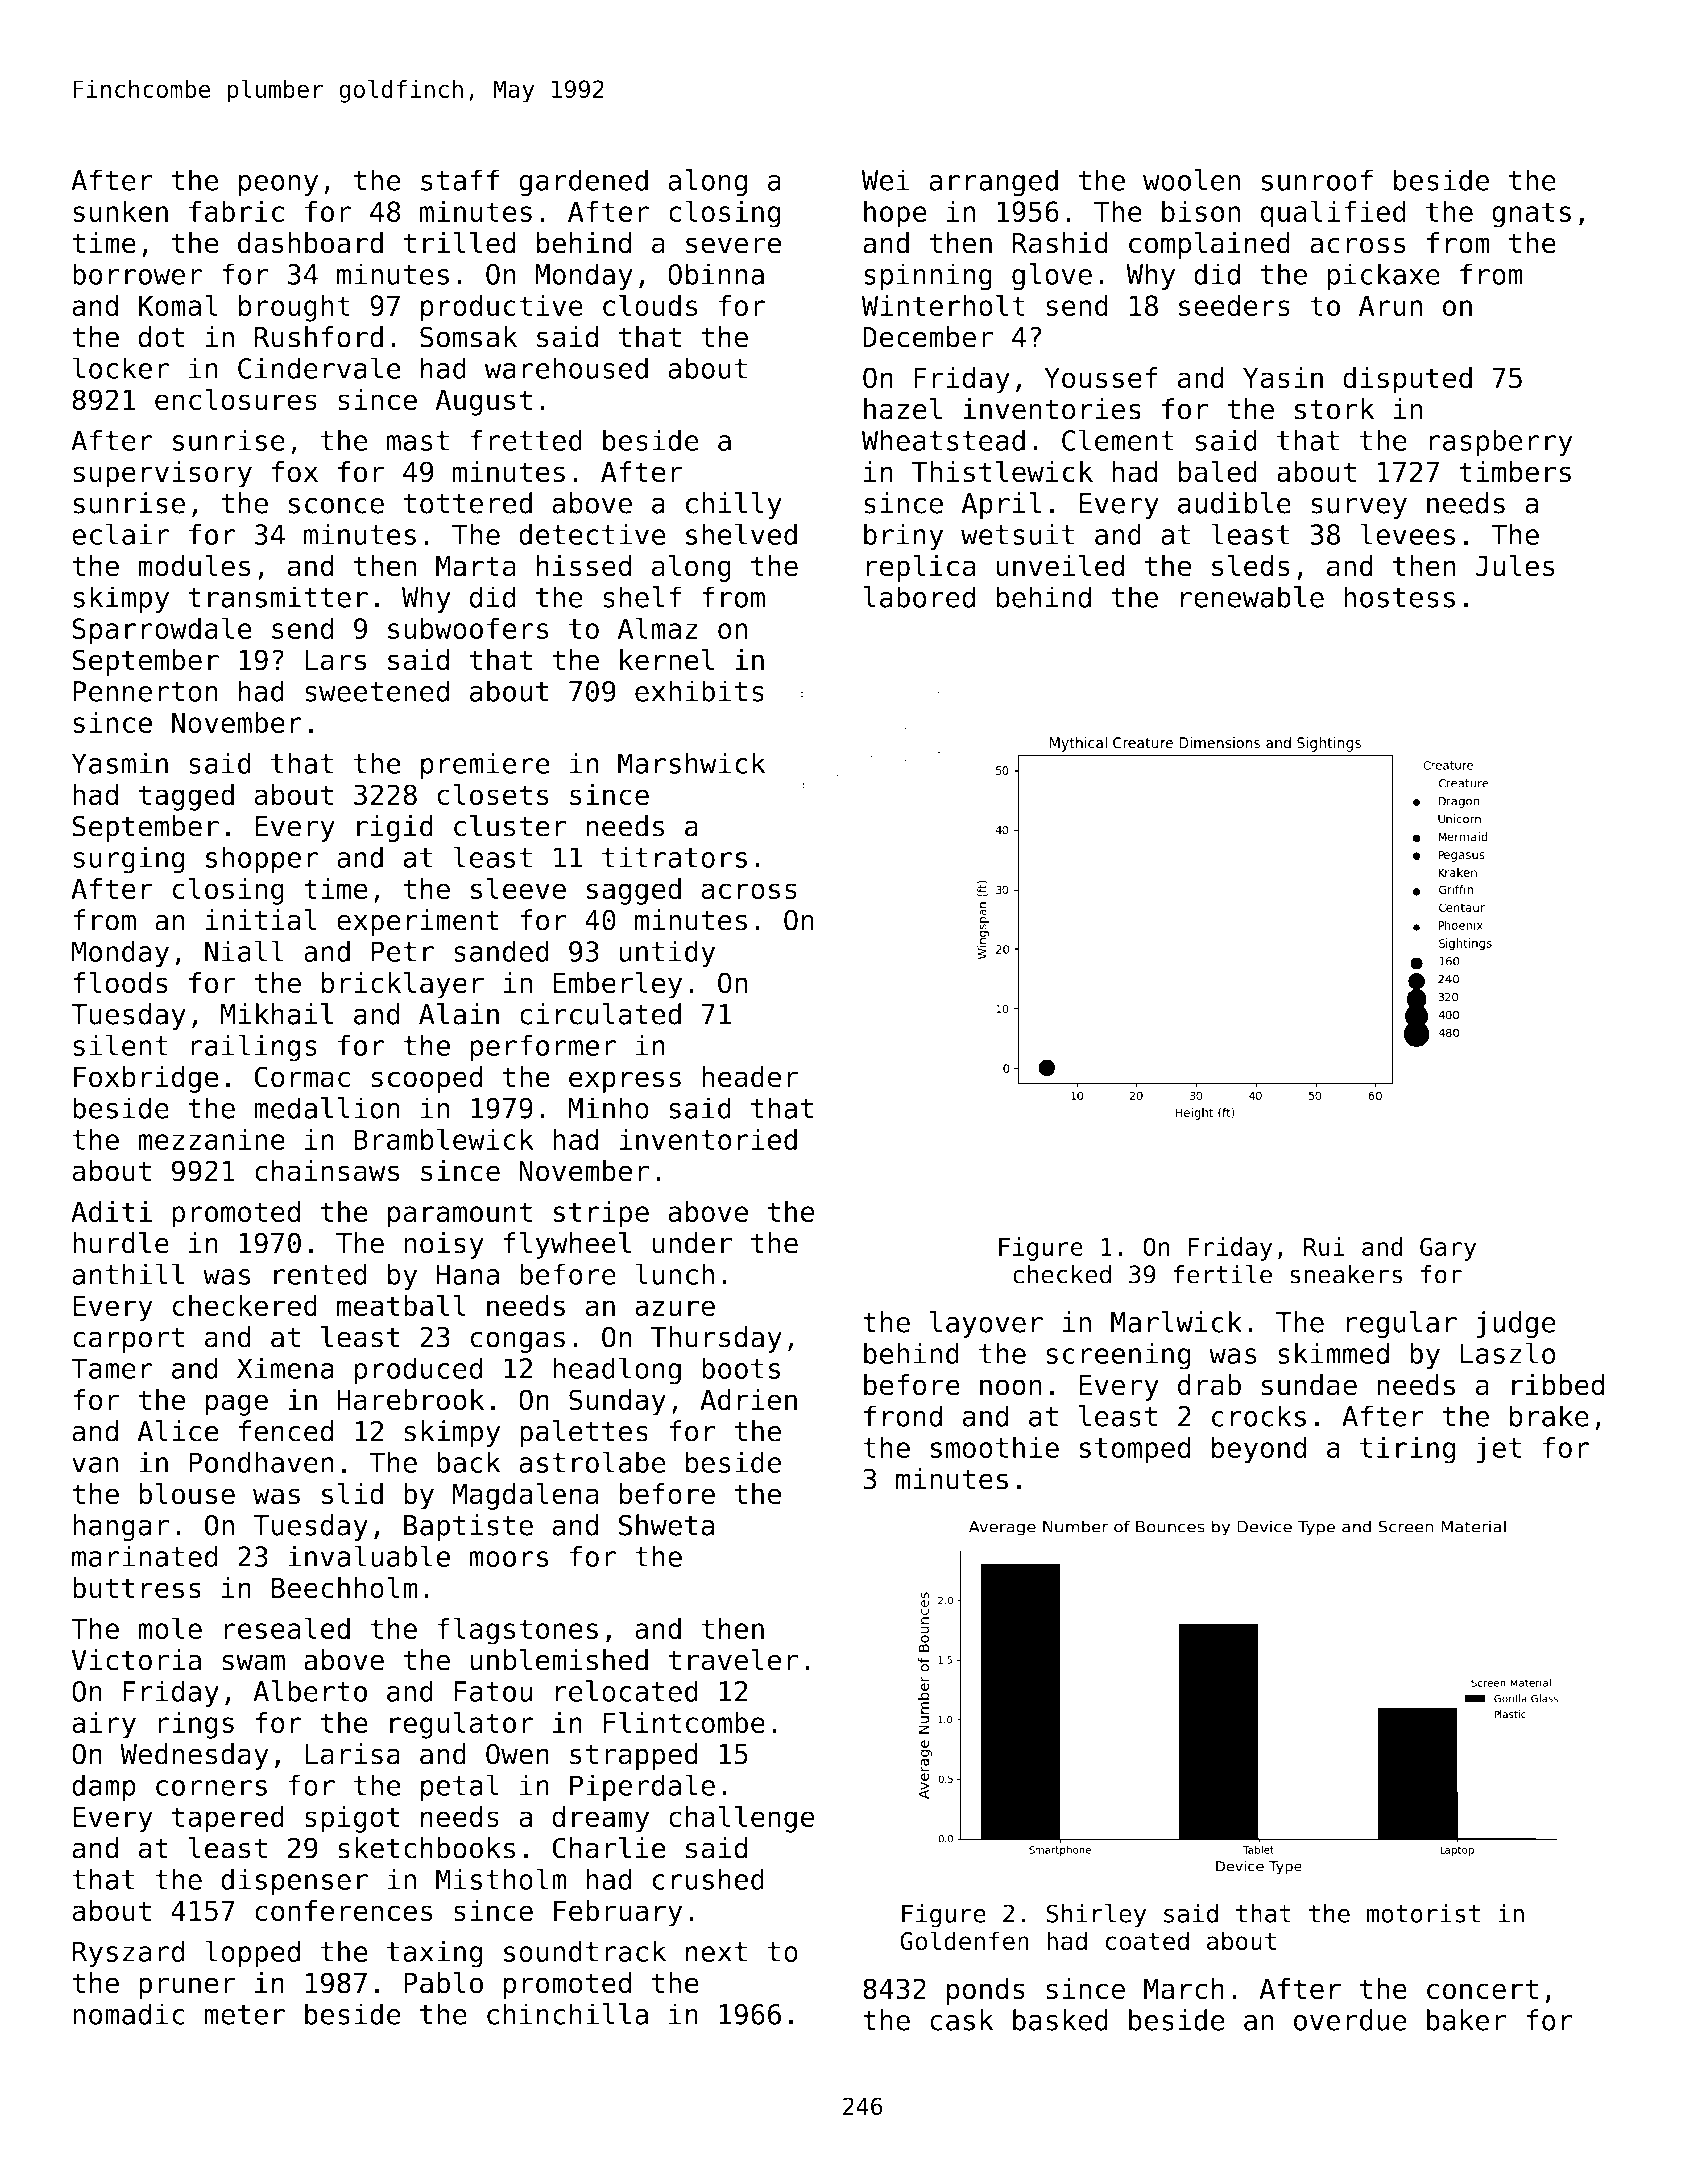 This screenshot has width=1683, height=2178. I want to click on cask, so click(961, 2020).
